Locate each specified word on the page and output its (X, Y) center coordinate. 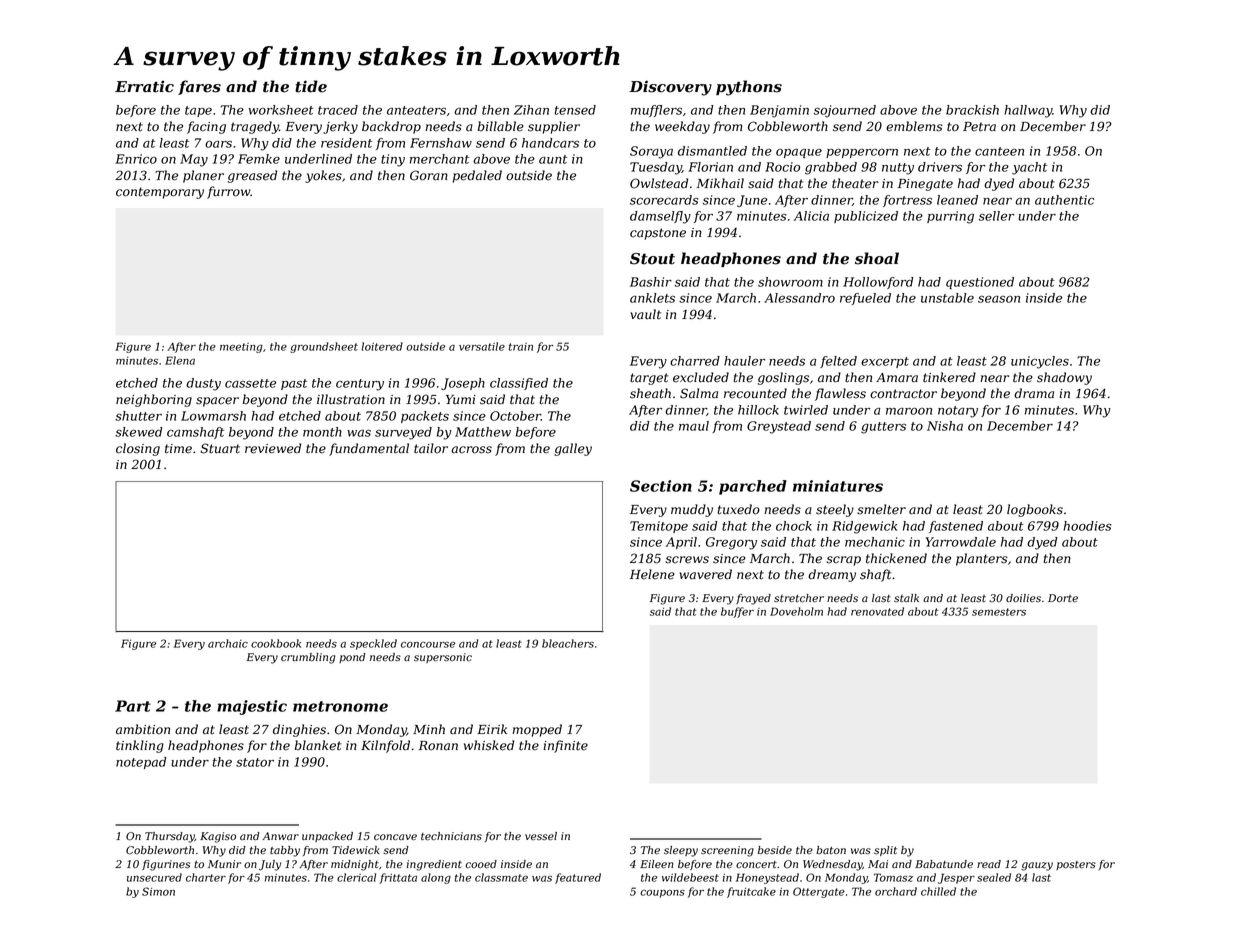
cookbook (276, 643)
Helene (652, 574)
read (989, 864)
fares (199, 87)
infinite (565, 746)
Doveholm (796, 611)
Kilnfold (385, 746)
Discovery (670, 88)
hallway (1028, 111)
